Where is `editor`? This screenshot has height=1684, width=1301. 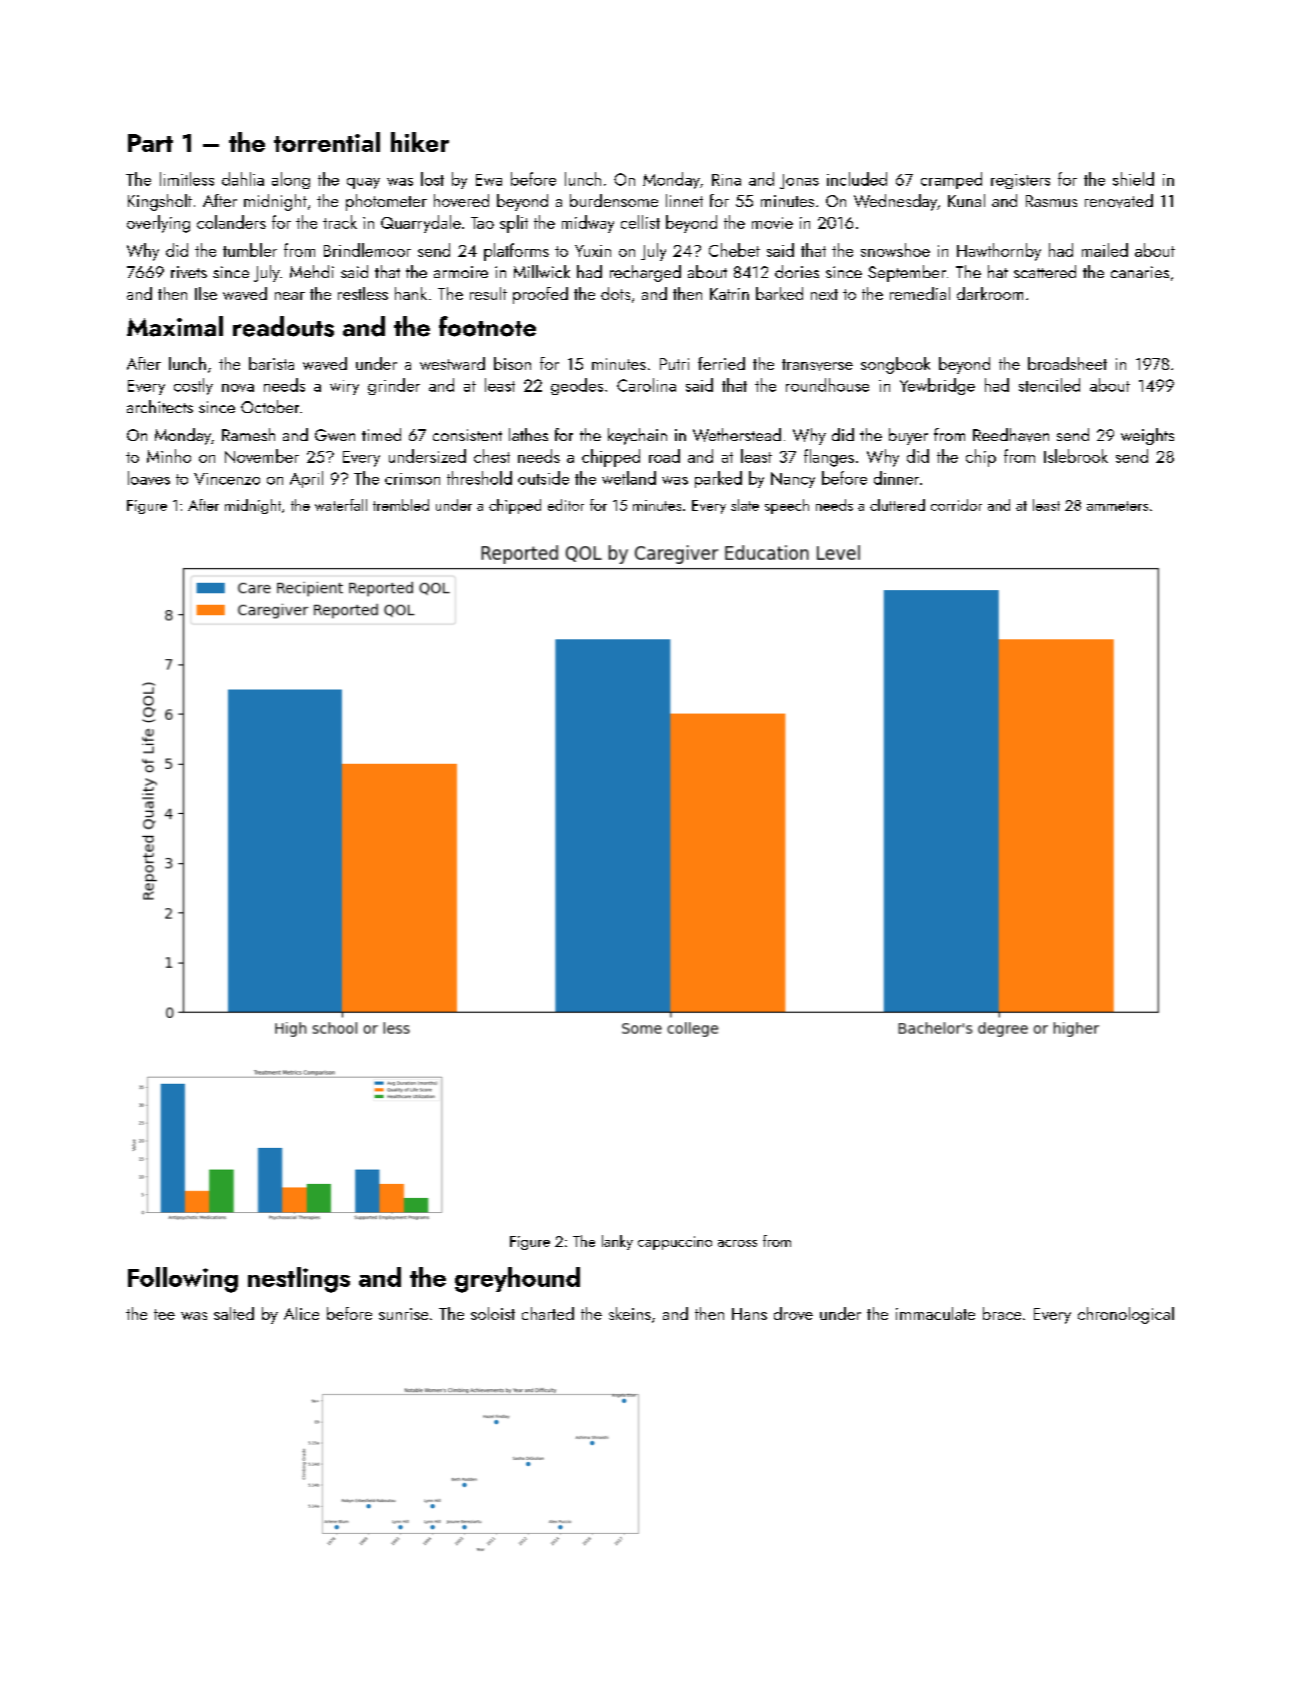
editor is located at coordinates (566, 505).
